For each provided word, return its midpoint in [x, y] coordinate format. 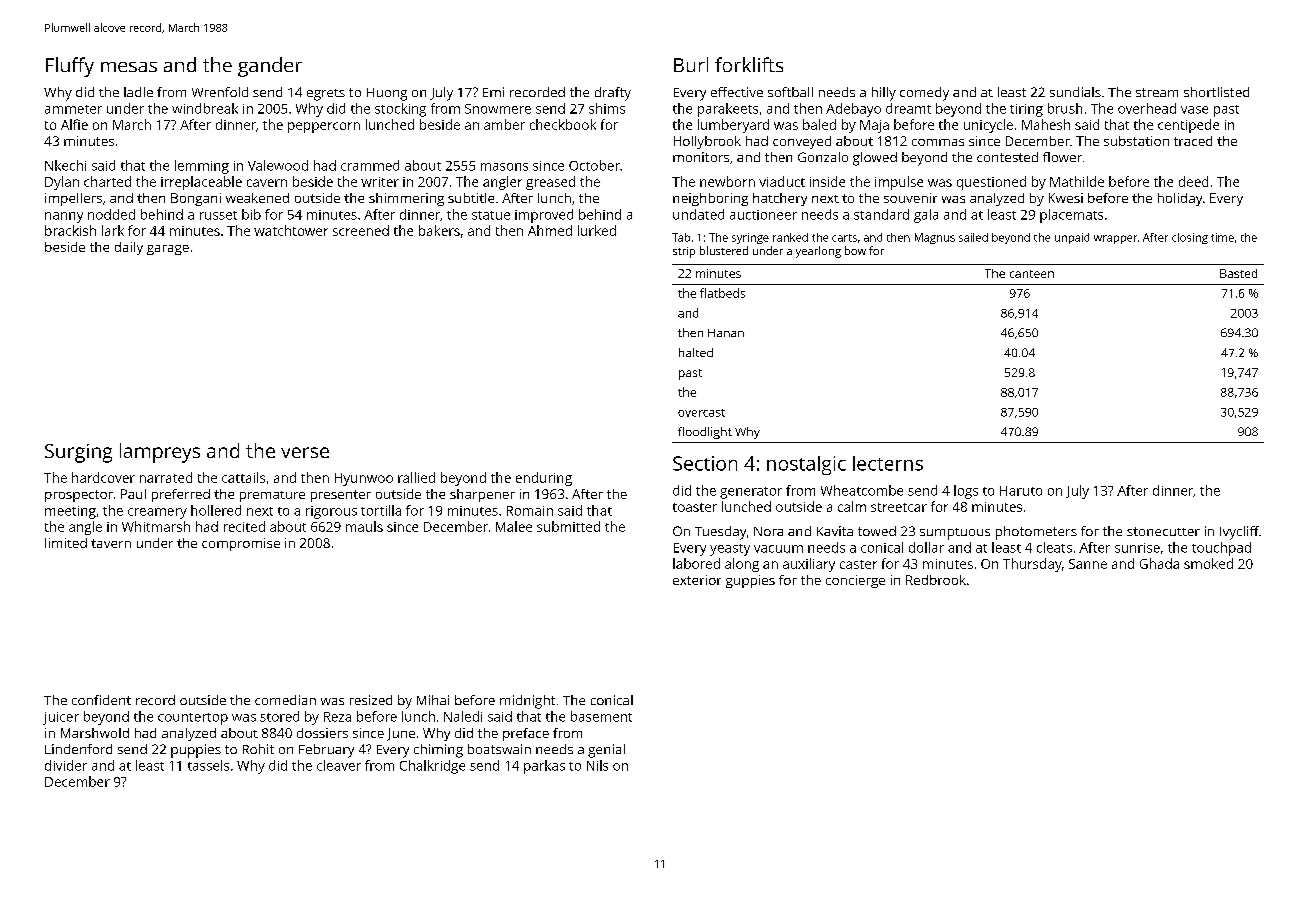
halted [696, 352]
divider [66, 765]
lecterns [888, 463]
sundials [1075, 92]
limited [66, 543]
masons [504, 167]
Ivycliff [1239, 533]
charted [107, 181]
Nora [768, 531]
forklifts [749, 64]
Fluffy [70, 67]
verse [305, 452]
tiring [1026, 110]
